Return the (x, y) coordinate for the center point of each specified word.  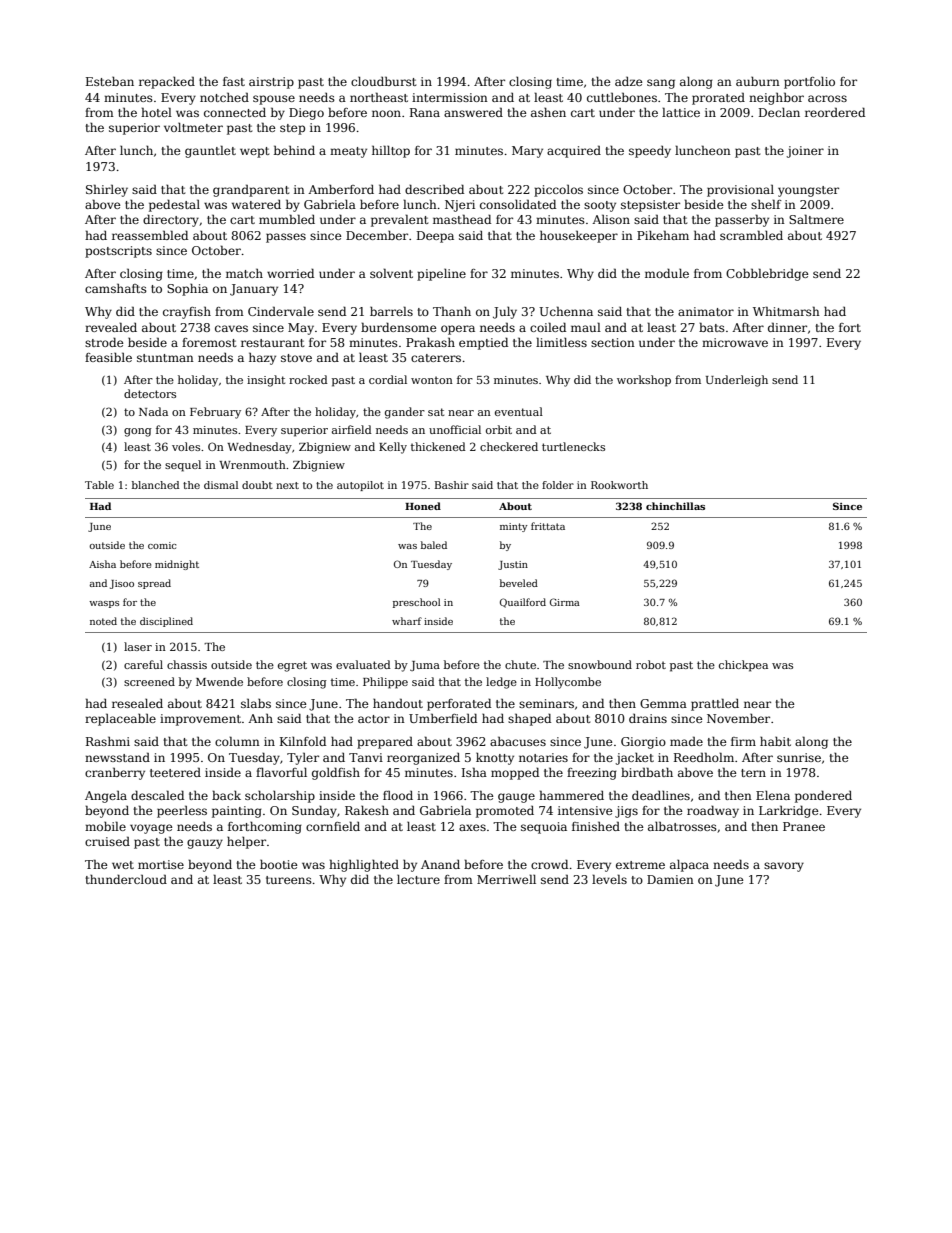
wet (123, 865)
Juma (425, 666)
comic (162, 545)
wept (254, 152)
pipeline (441, 275)
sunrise (799, 757)
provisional (740, 190)
